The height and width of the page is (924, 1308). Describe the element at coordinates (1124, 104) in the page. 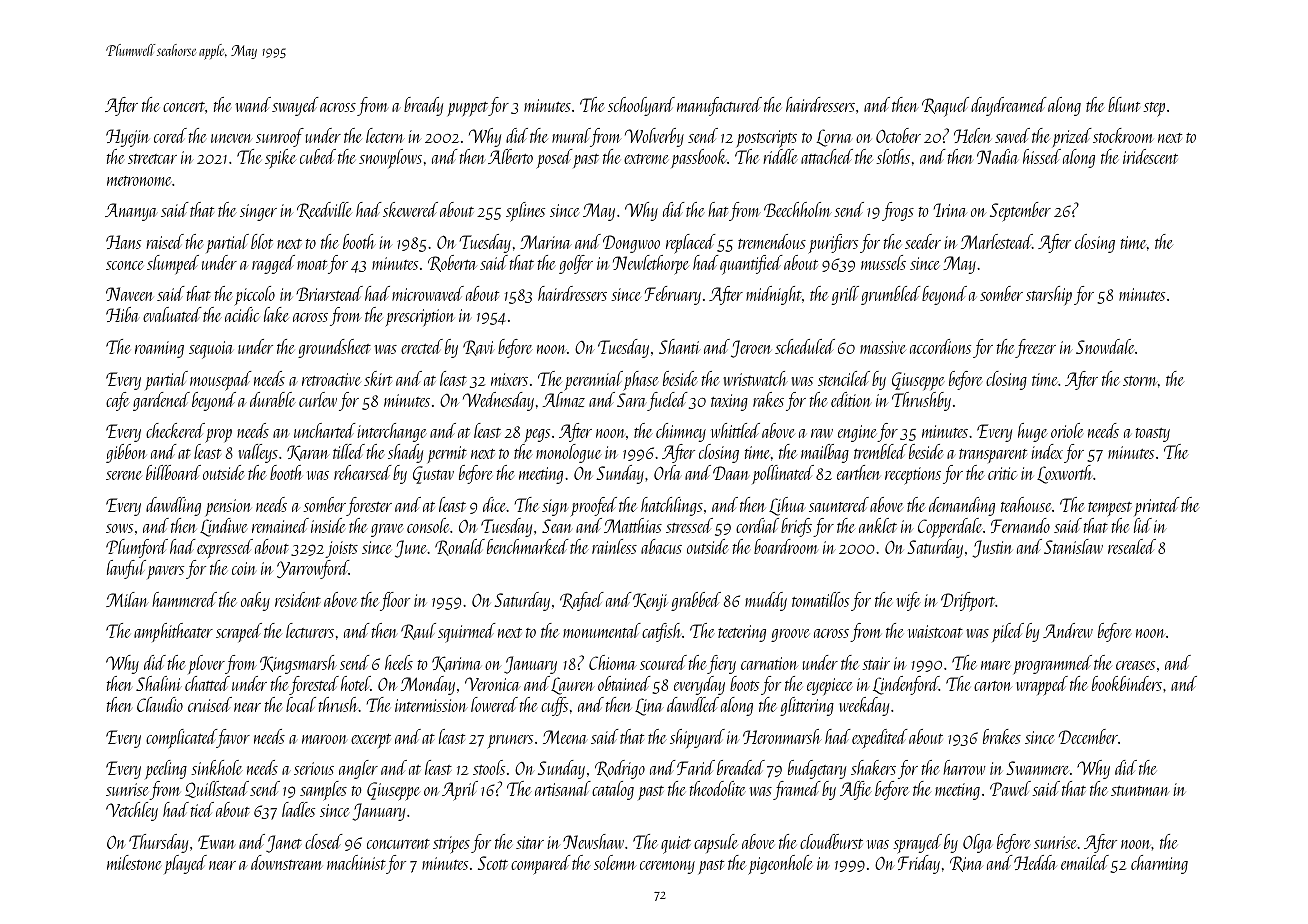

I see `blunt` at that location.
